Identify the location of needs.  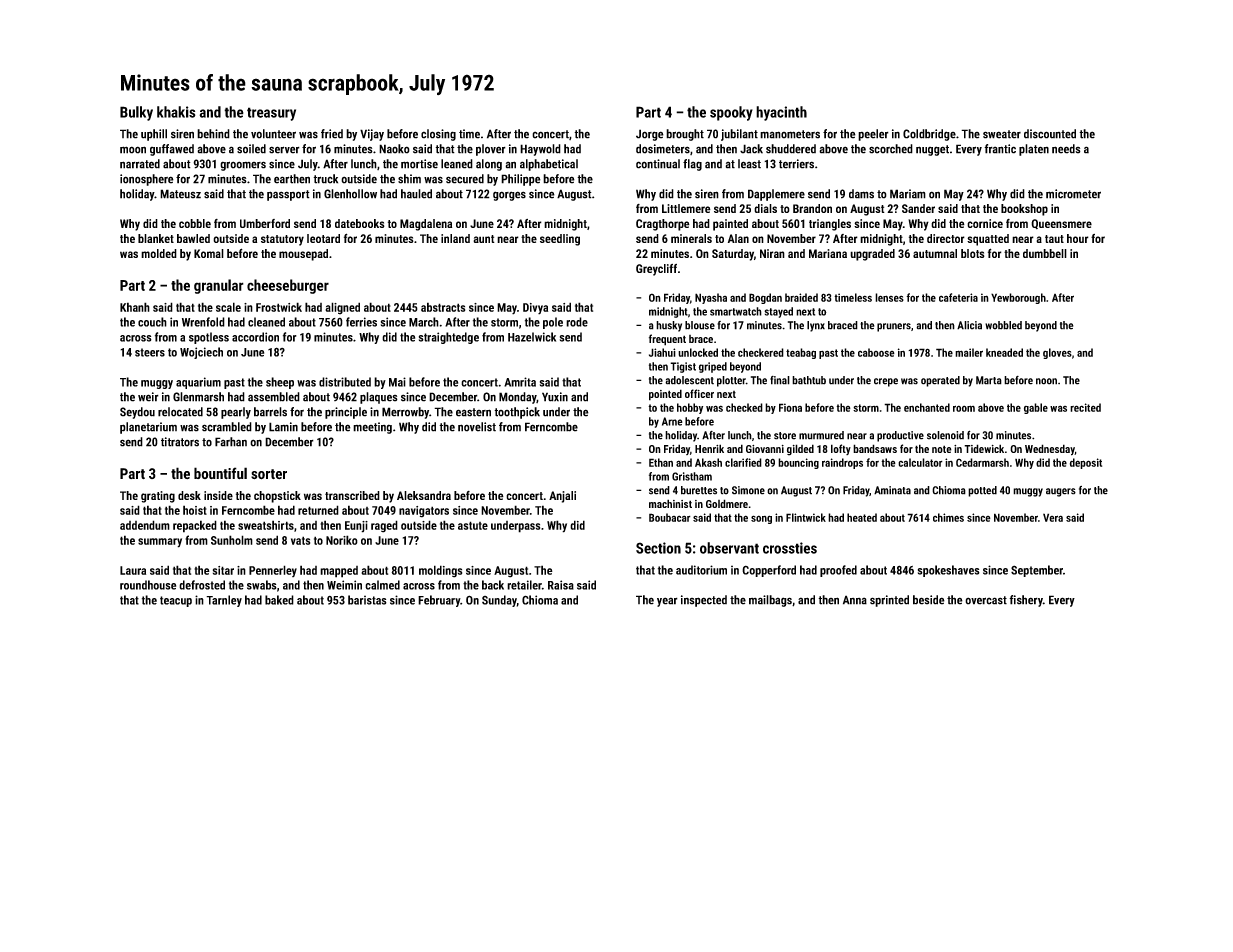
(1066, 149).
